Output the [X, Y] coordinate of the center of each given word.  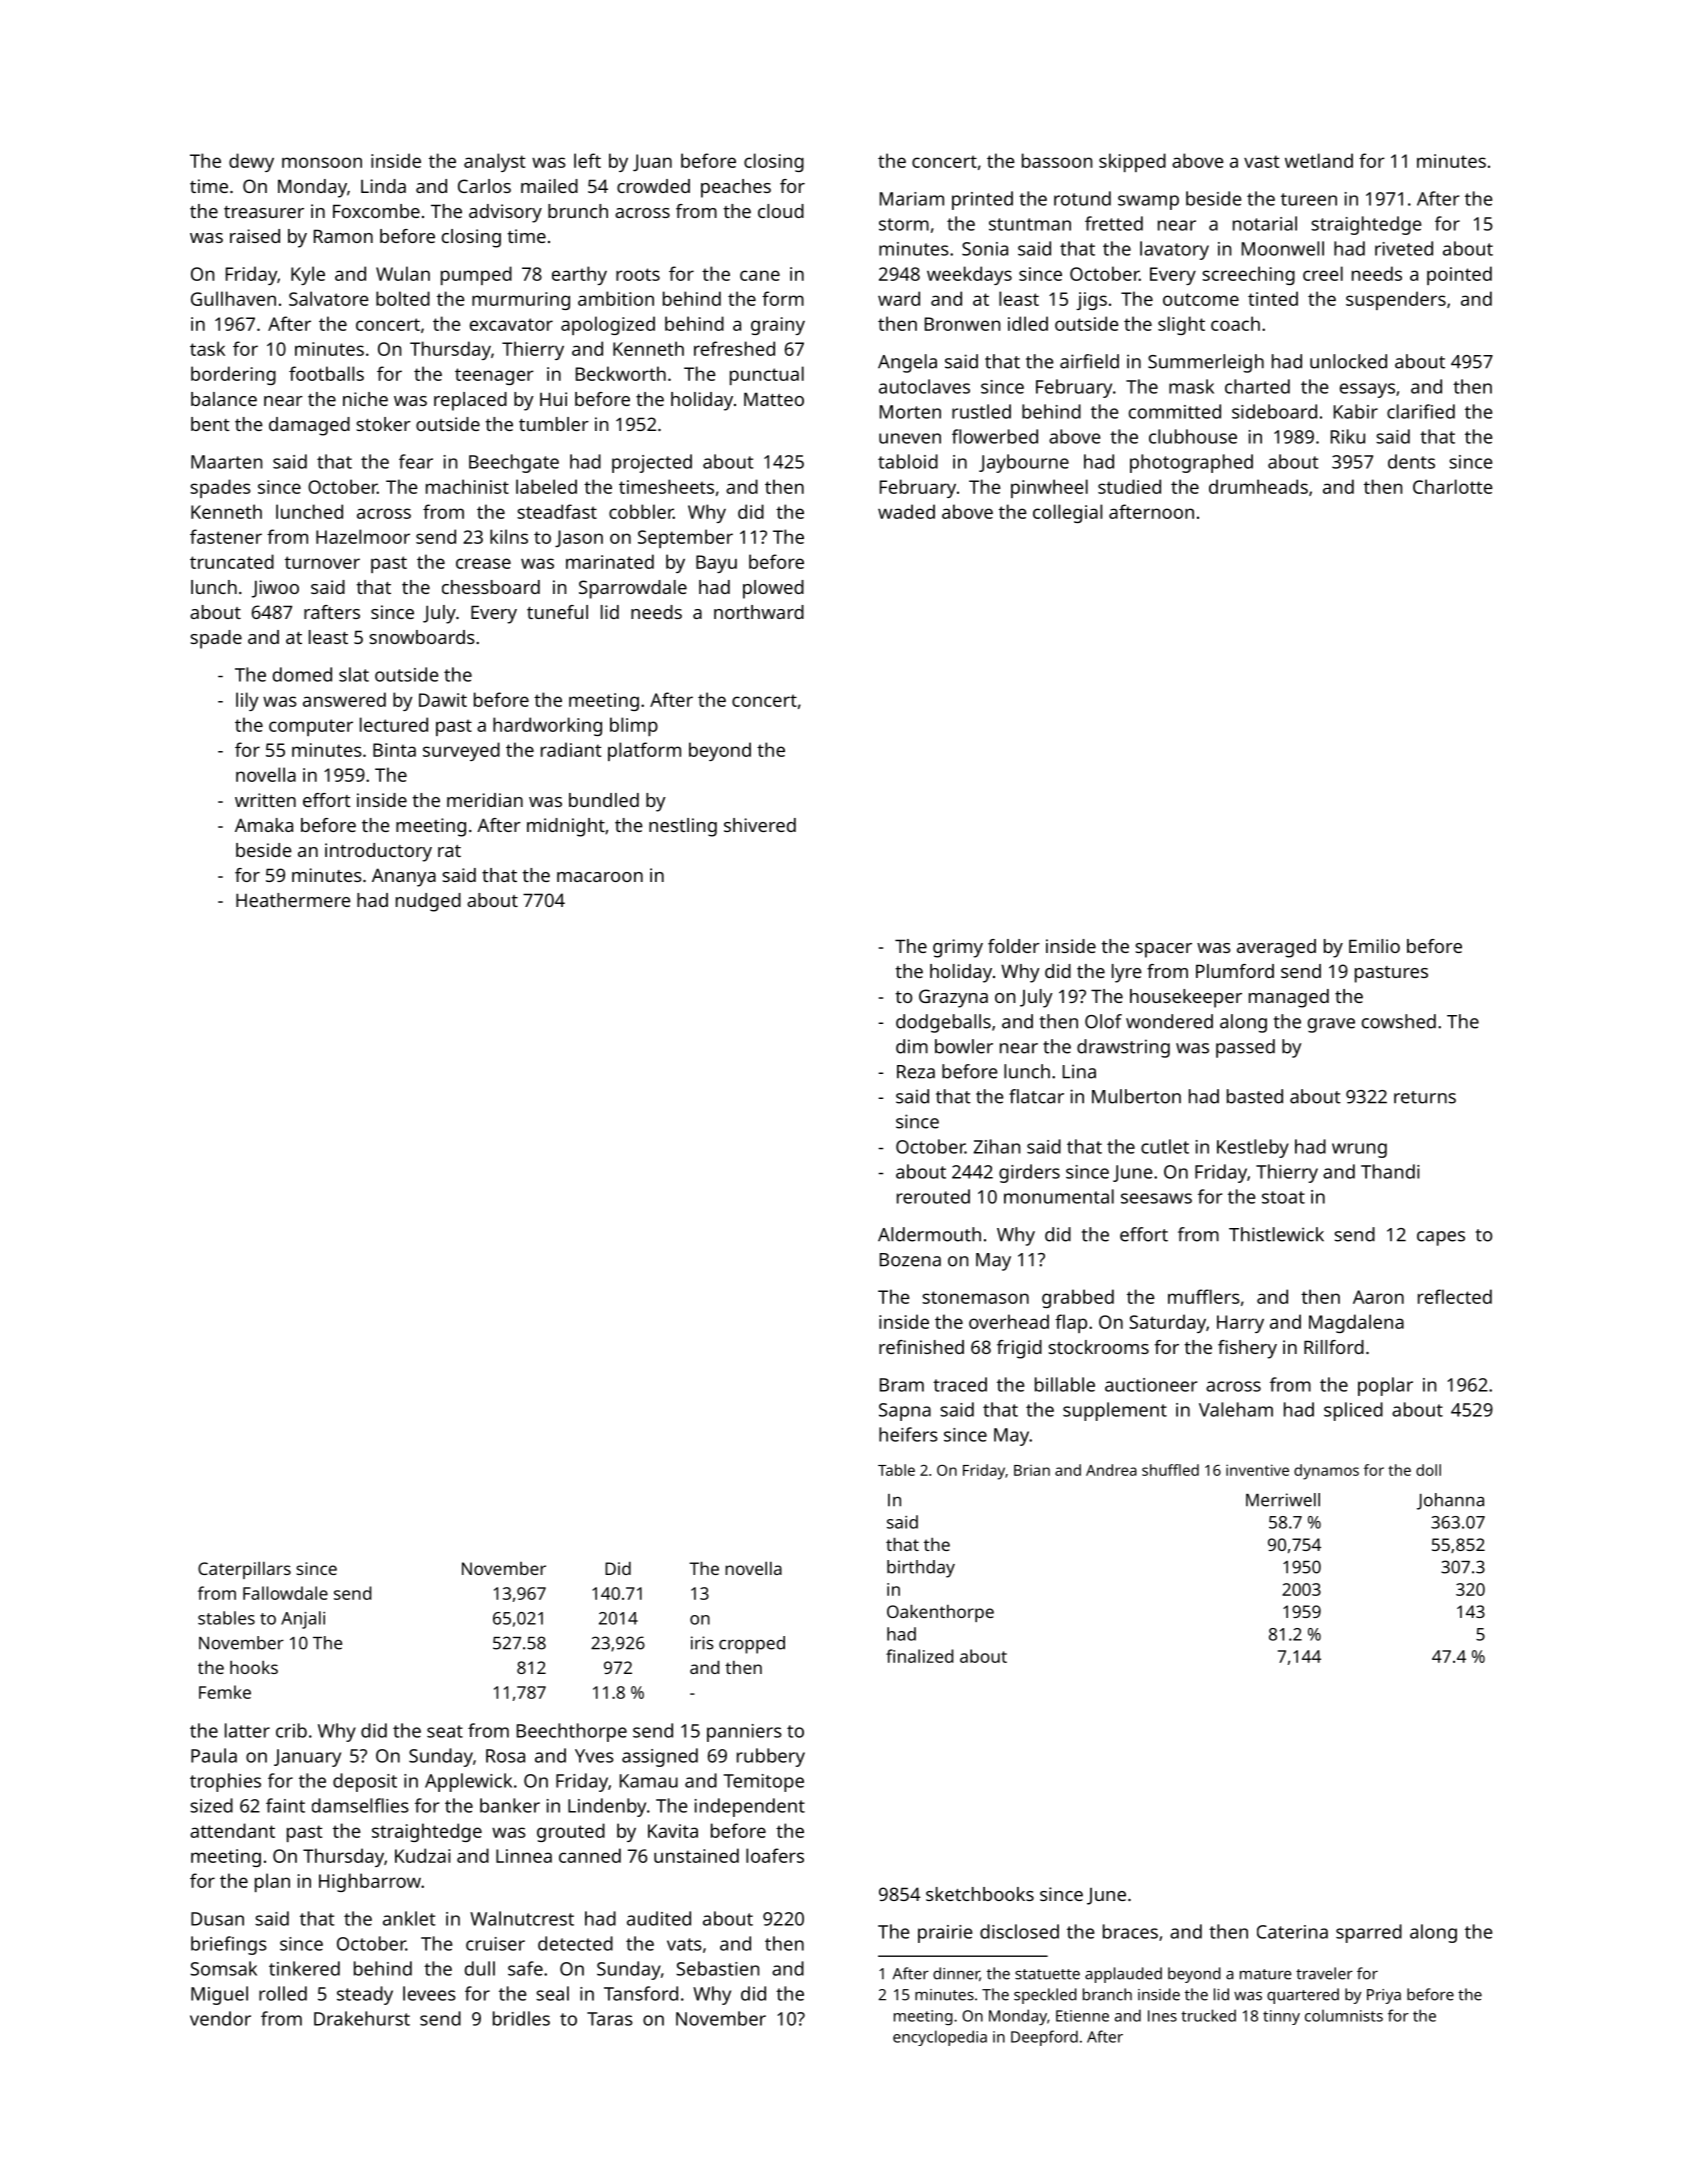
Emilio [1374, 946]
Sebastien [717, 1968]
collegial [1067, 513]
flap [1071, 1323]
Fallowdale [285, 1593]
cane [760, 275]
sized [211, 1805]
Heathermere [293, 900]
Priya [1384, 1996]
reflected [1455, 1296]
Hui [553, 399]
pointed [1459, 275]
